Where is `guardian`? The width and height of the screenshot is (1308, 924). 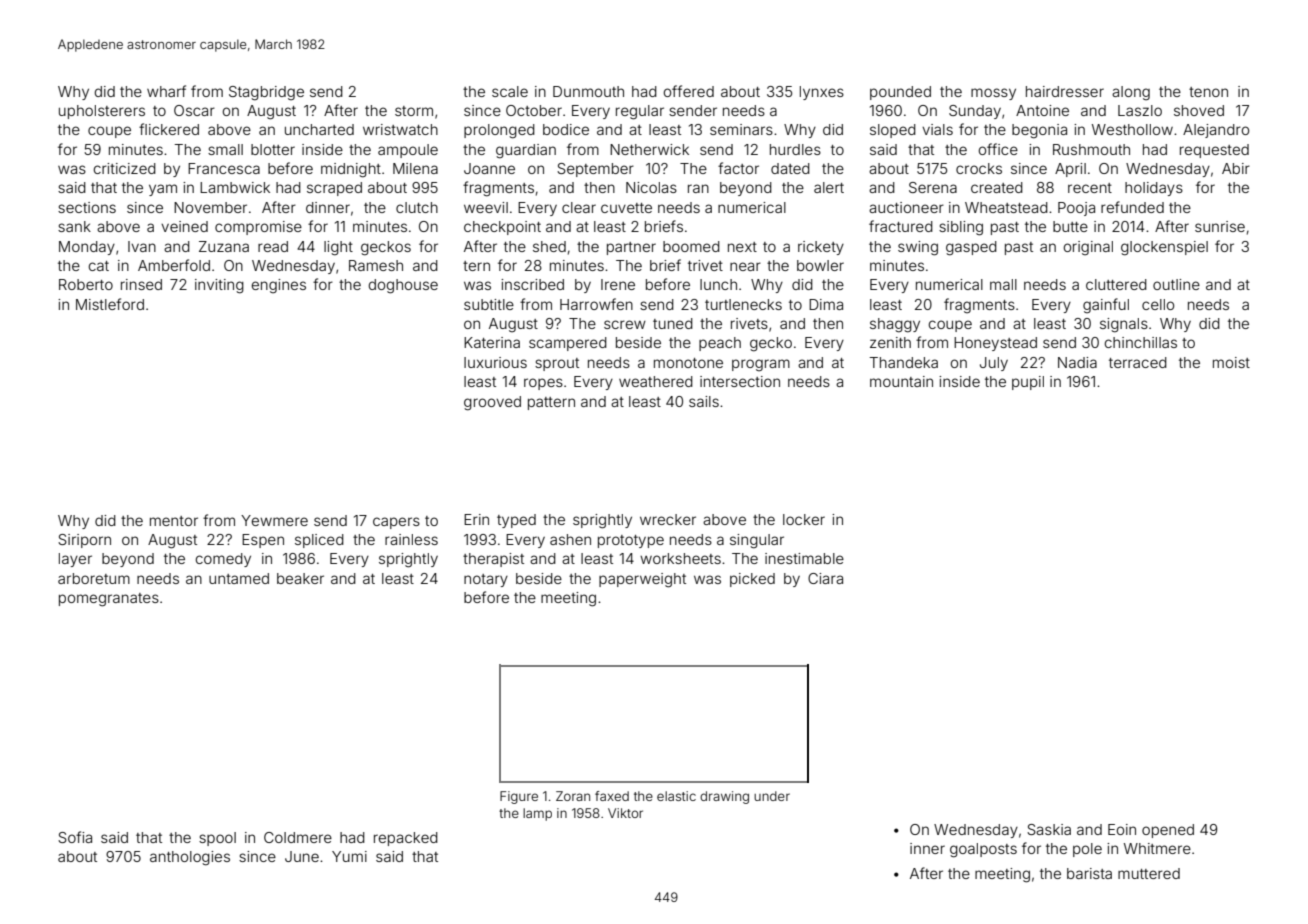 guardian is located at coordinates (526, 151).
